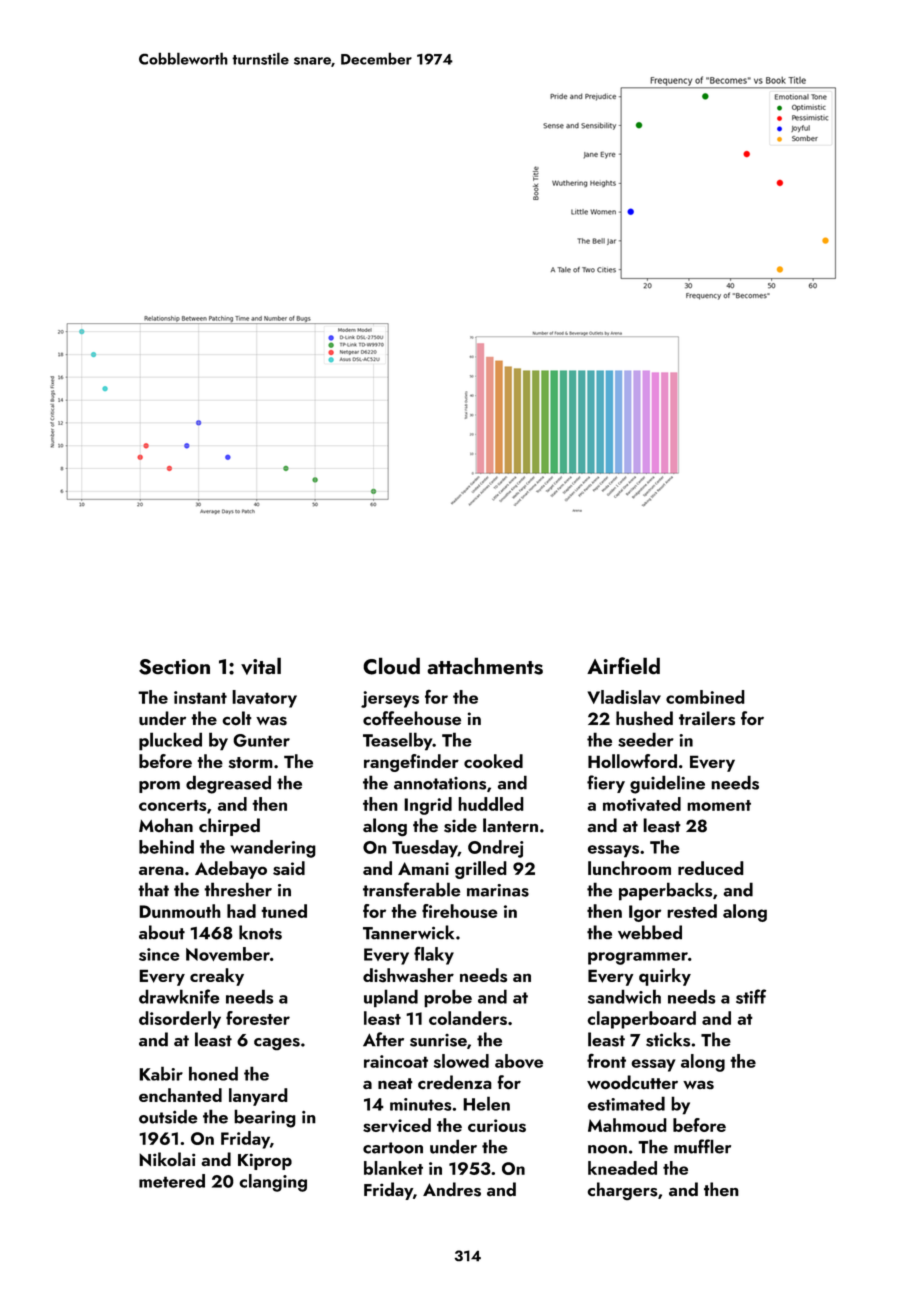 Image resolution: width=908 pixels, height=1316 pixels. What do you see at coordinates (498, 890) in the document?
I see `marinas` at bounding box center [498, 890].
